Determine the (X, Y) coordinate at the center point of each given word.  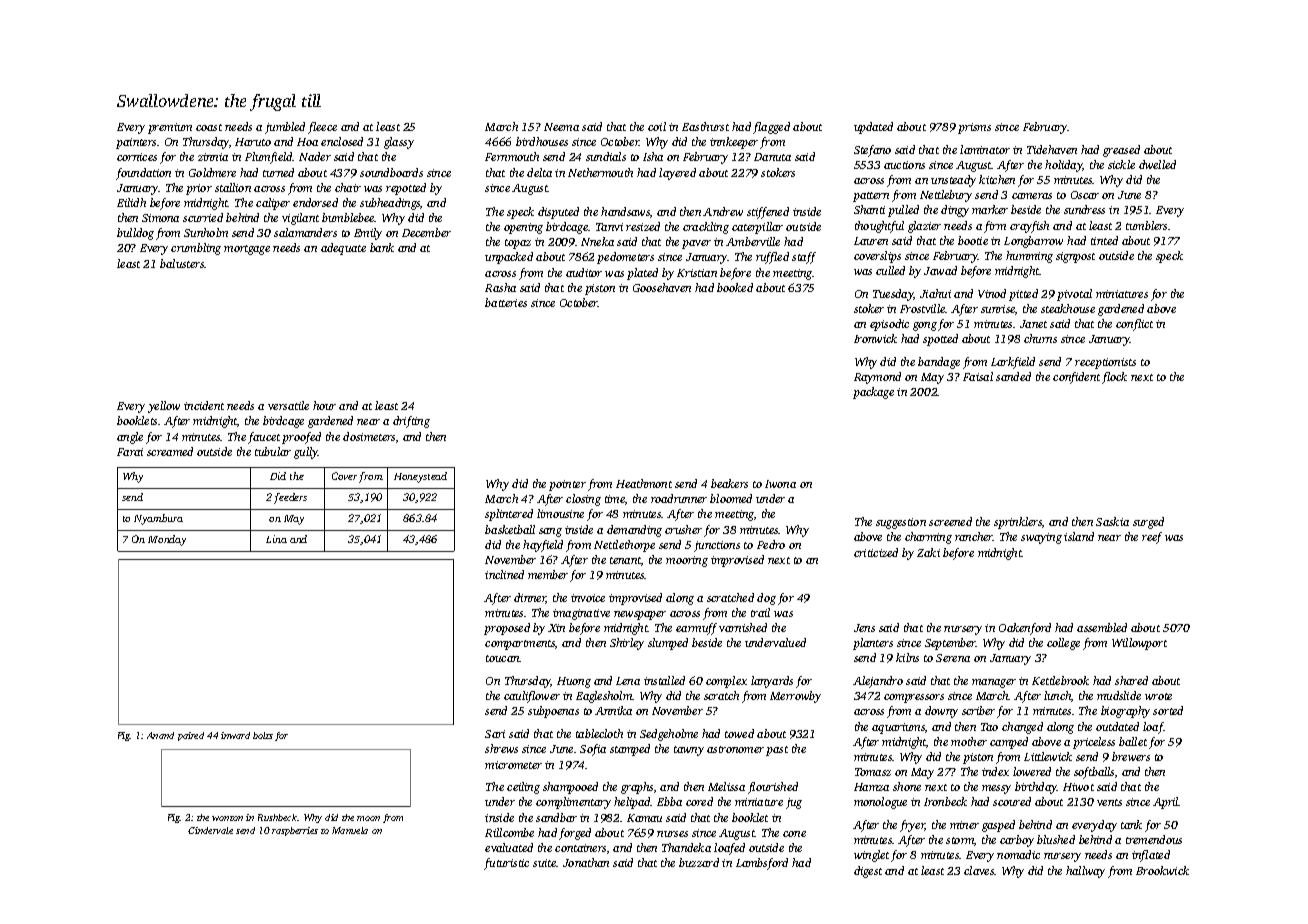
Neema (561, 127)
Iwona (780, 484)
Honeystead (420, 477)
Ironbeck (945, 801)
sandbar (556, 817)
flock (1114, 378)
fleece (322, 128)
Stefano (872, 151)
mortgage (247, 250)
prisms (974, 128)
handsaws (625, 211)
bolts (263, 735)
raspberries (295, 831)
